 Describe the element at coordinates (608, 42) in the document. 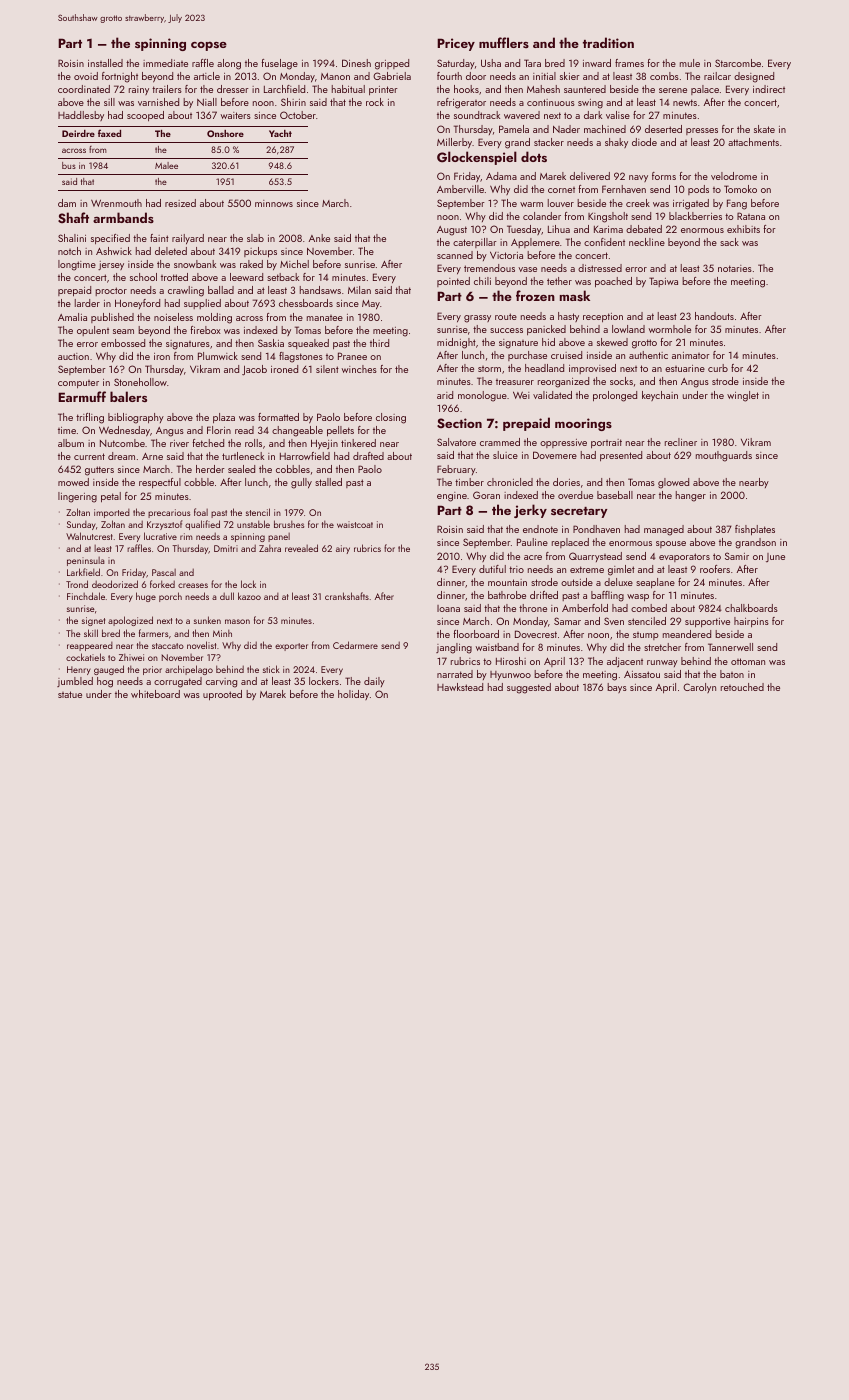

I see `tradition` at that location.
